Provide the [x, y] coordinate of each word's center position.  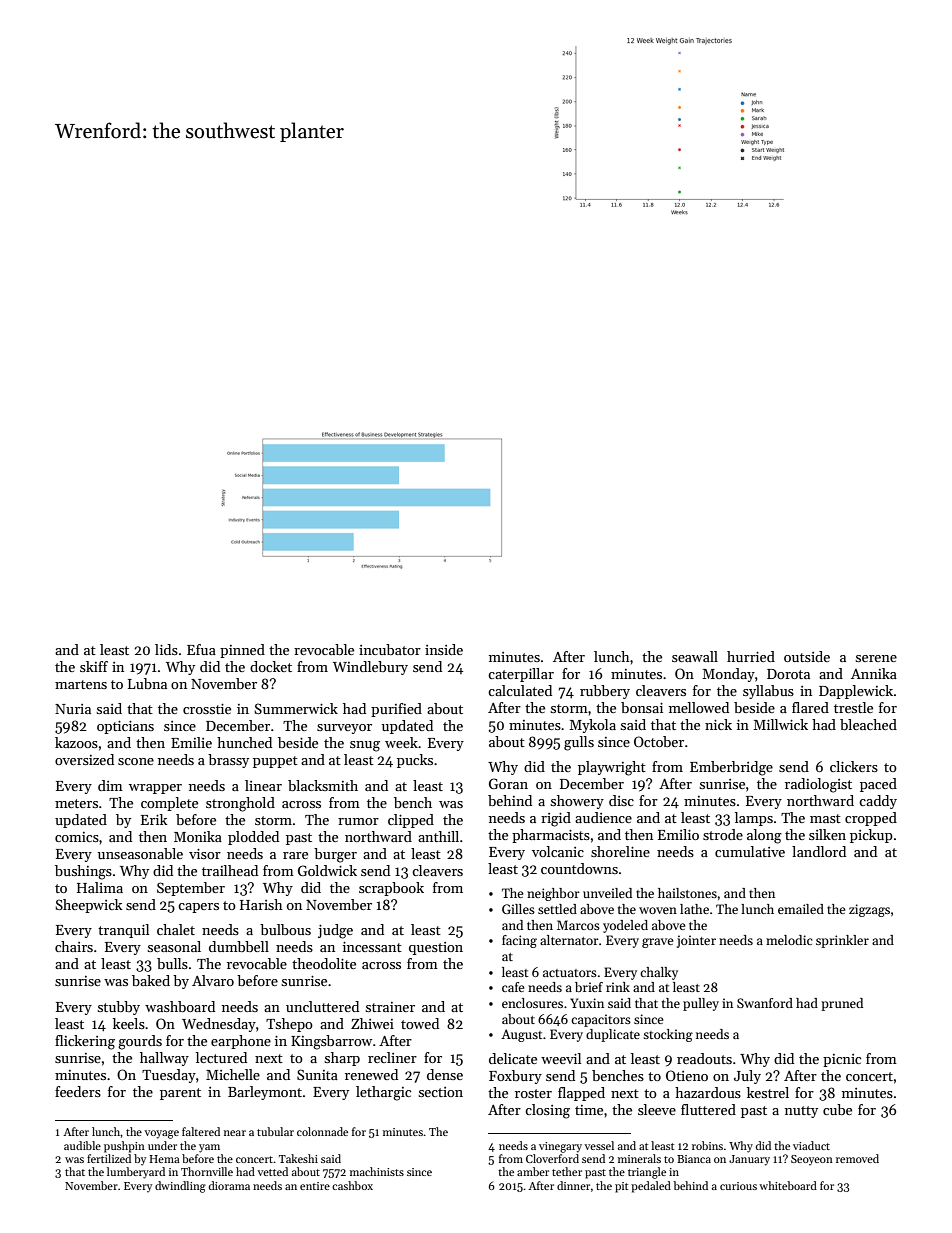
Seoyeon [812, 1160]
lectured [221, 1057]
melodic [789, 940]
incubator [390, 649]
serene [876, 658]
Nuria [73, 709]
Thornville [207, 1171]
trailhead [230, 870]
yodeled [625, 926]
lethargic [383, 1093]
